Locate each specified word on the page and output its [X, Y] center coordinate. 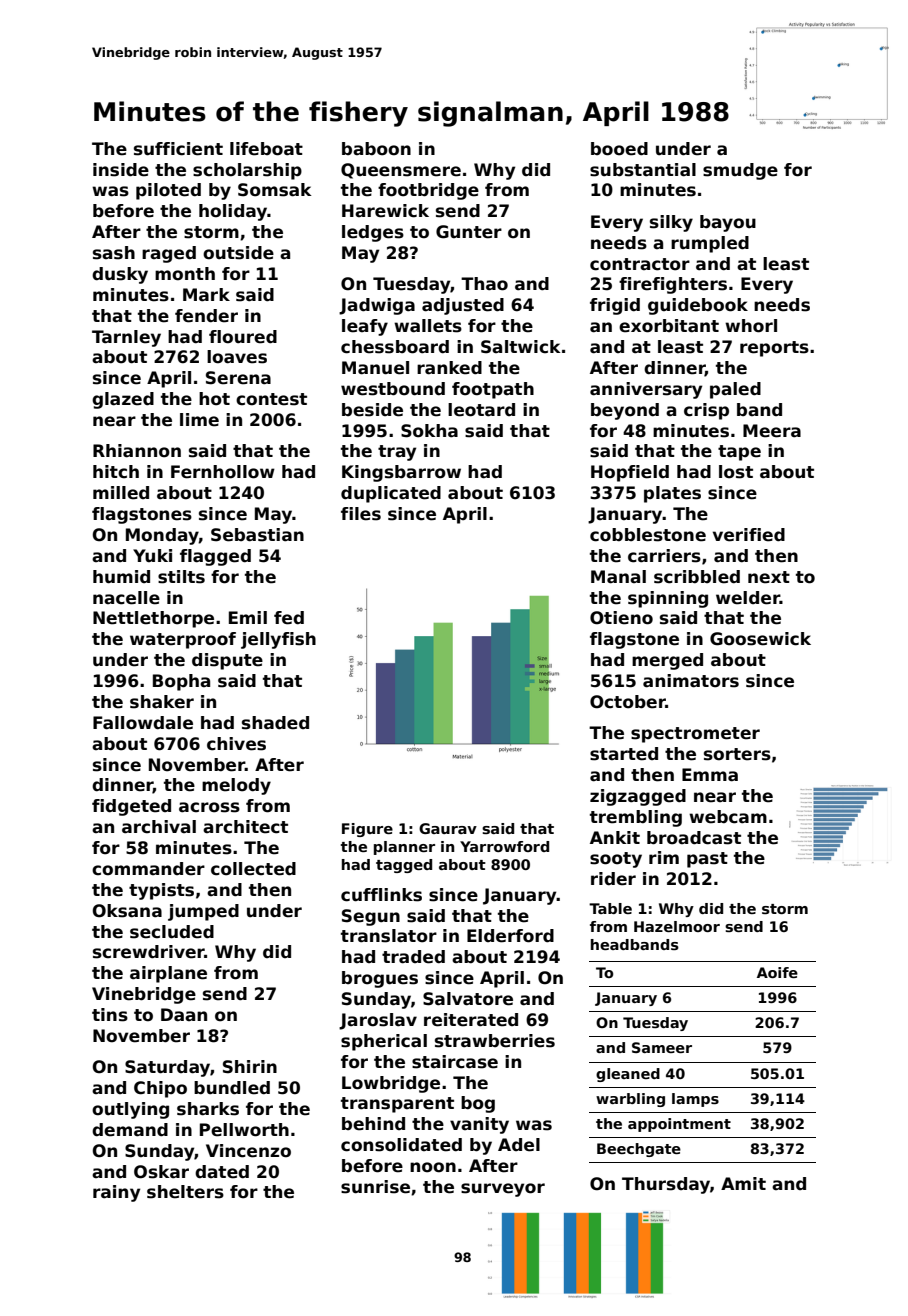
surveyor [503, 1190]
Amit [743, 1183]
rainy [116, 1193]
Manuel [375, 368]
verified [749, 535]
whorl [751, 326]
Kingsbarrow [401, 473]
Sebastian [257, 535]
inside [121, 170]
